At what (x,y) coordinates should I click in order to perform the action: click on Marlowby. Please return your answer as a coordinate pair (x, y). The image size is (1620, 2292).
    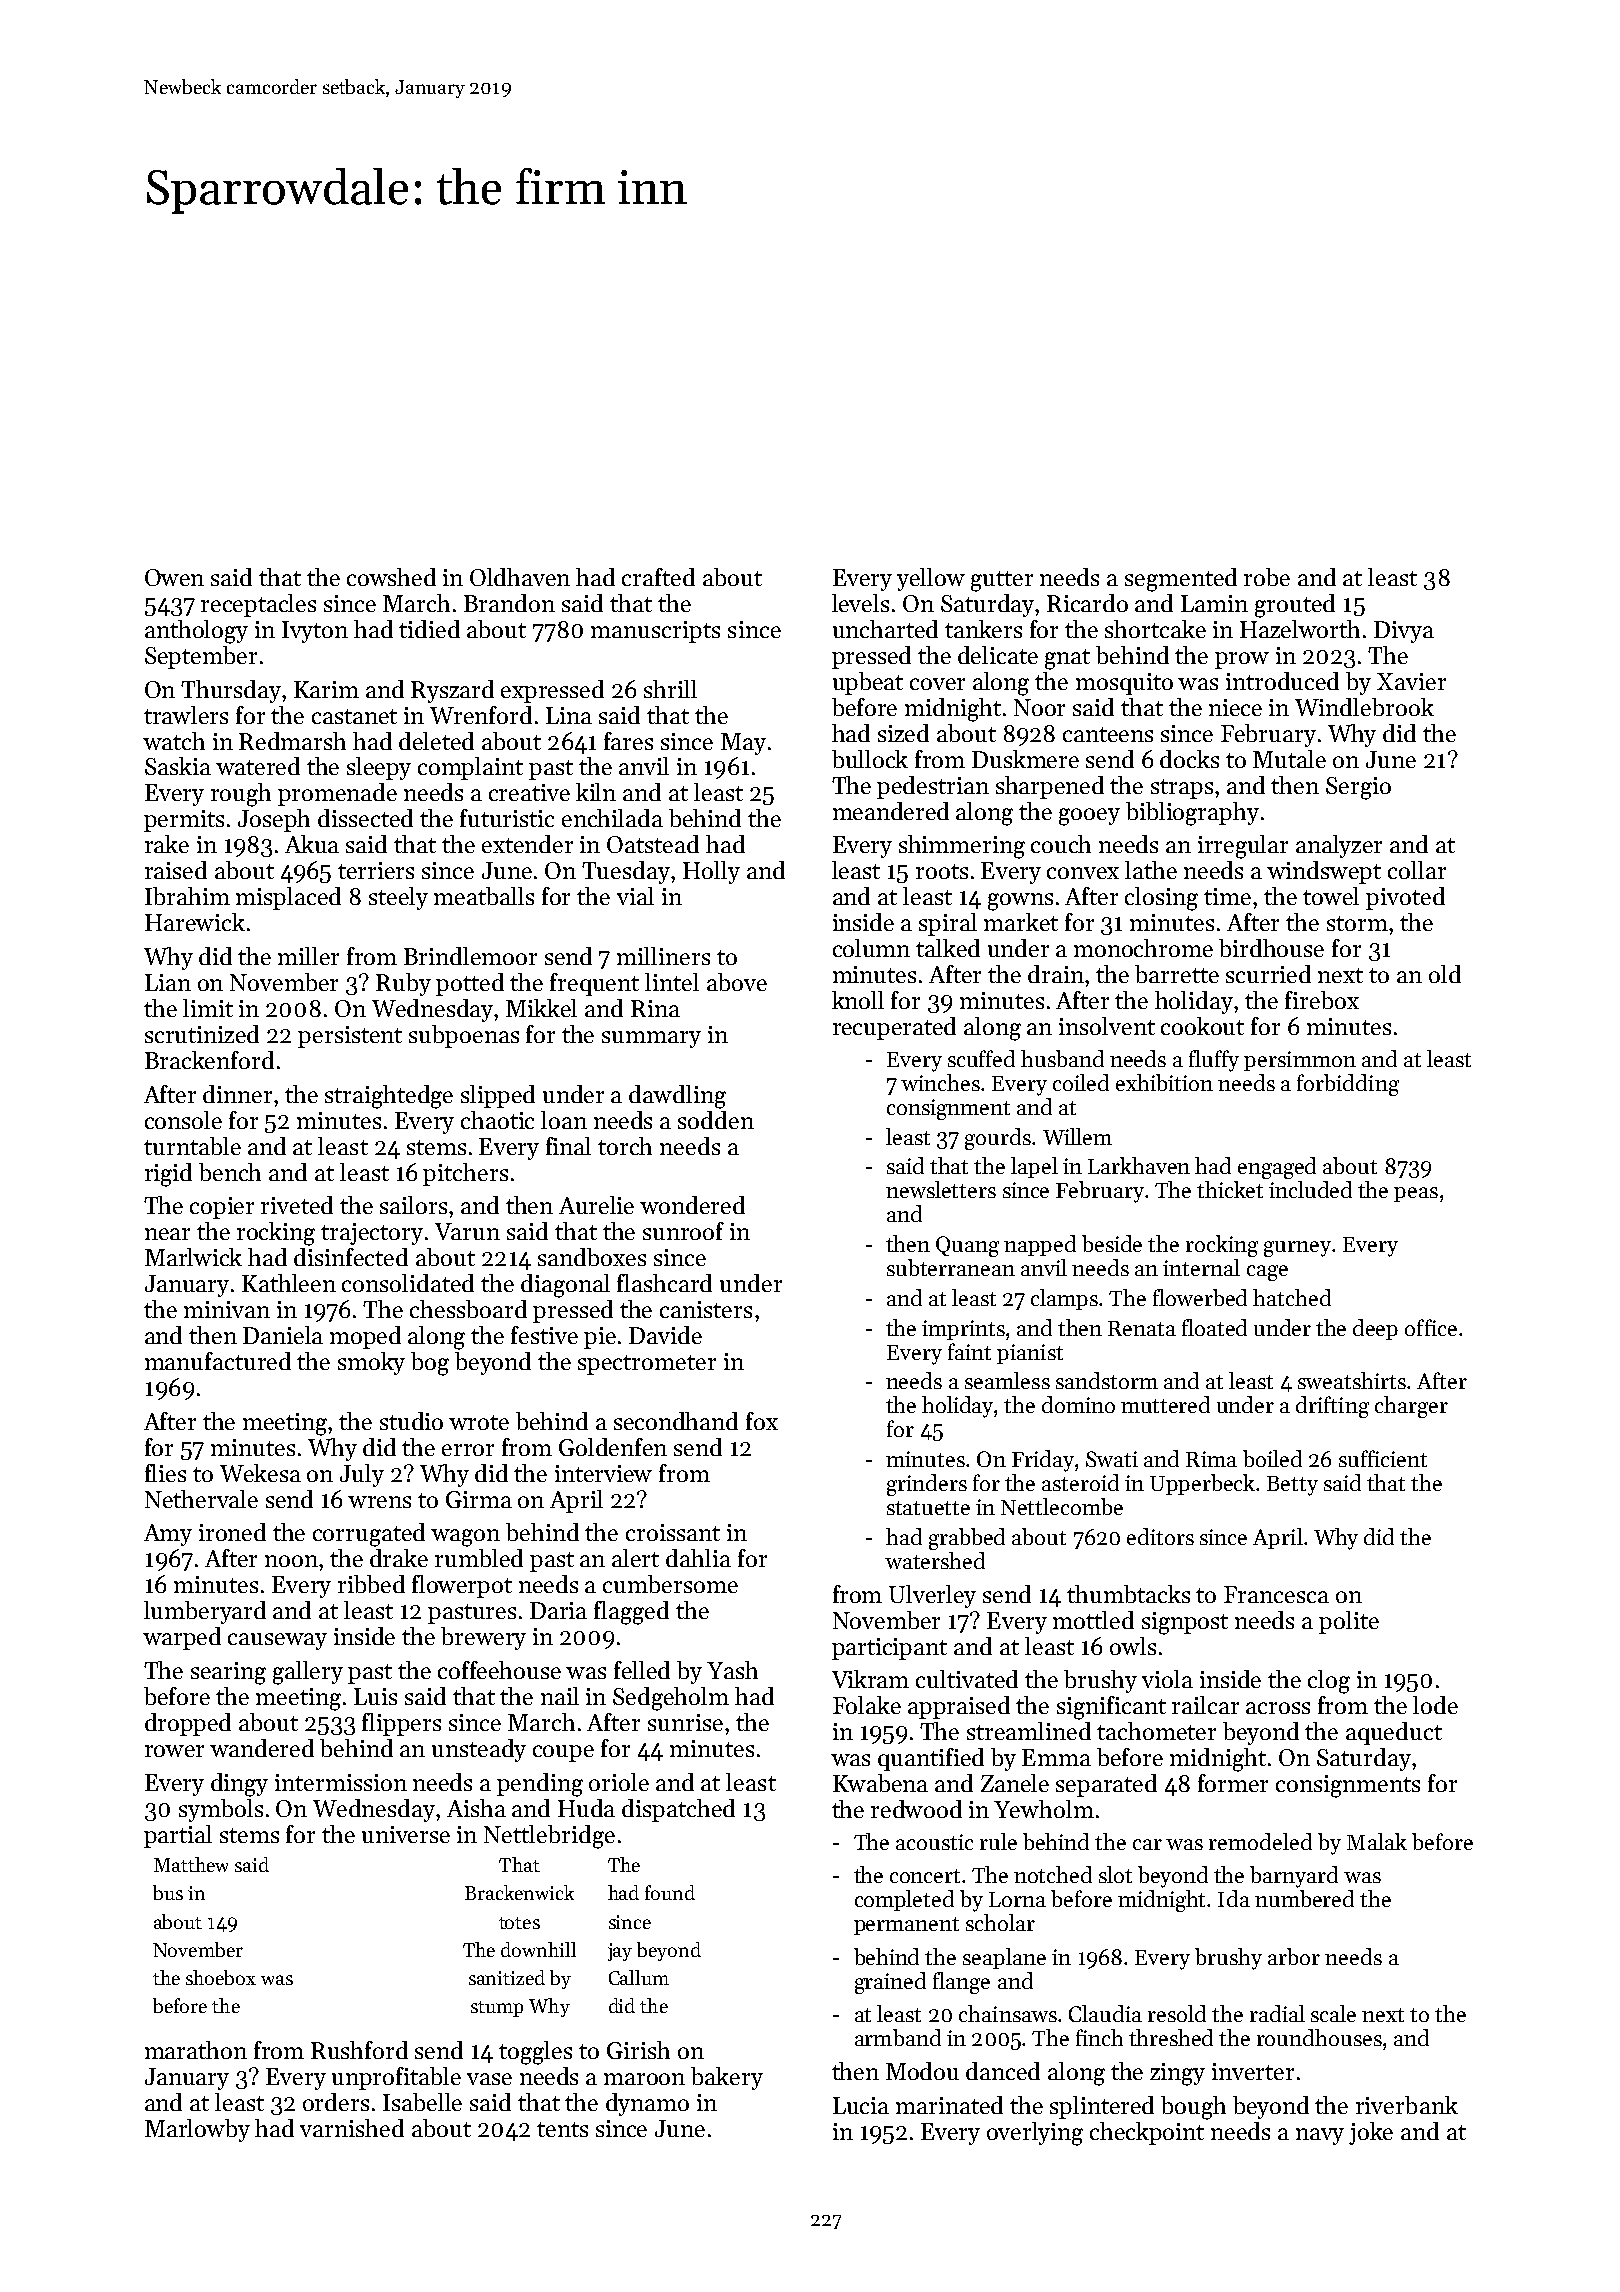
    Looking at the image, I should click on (197, 2130).
